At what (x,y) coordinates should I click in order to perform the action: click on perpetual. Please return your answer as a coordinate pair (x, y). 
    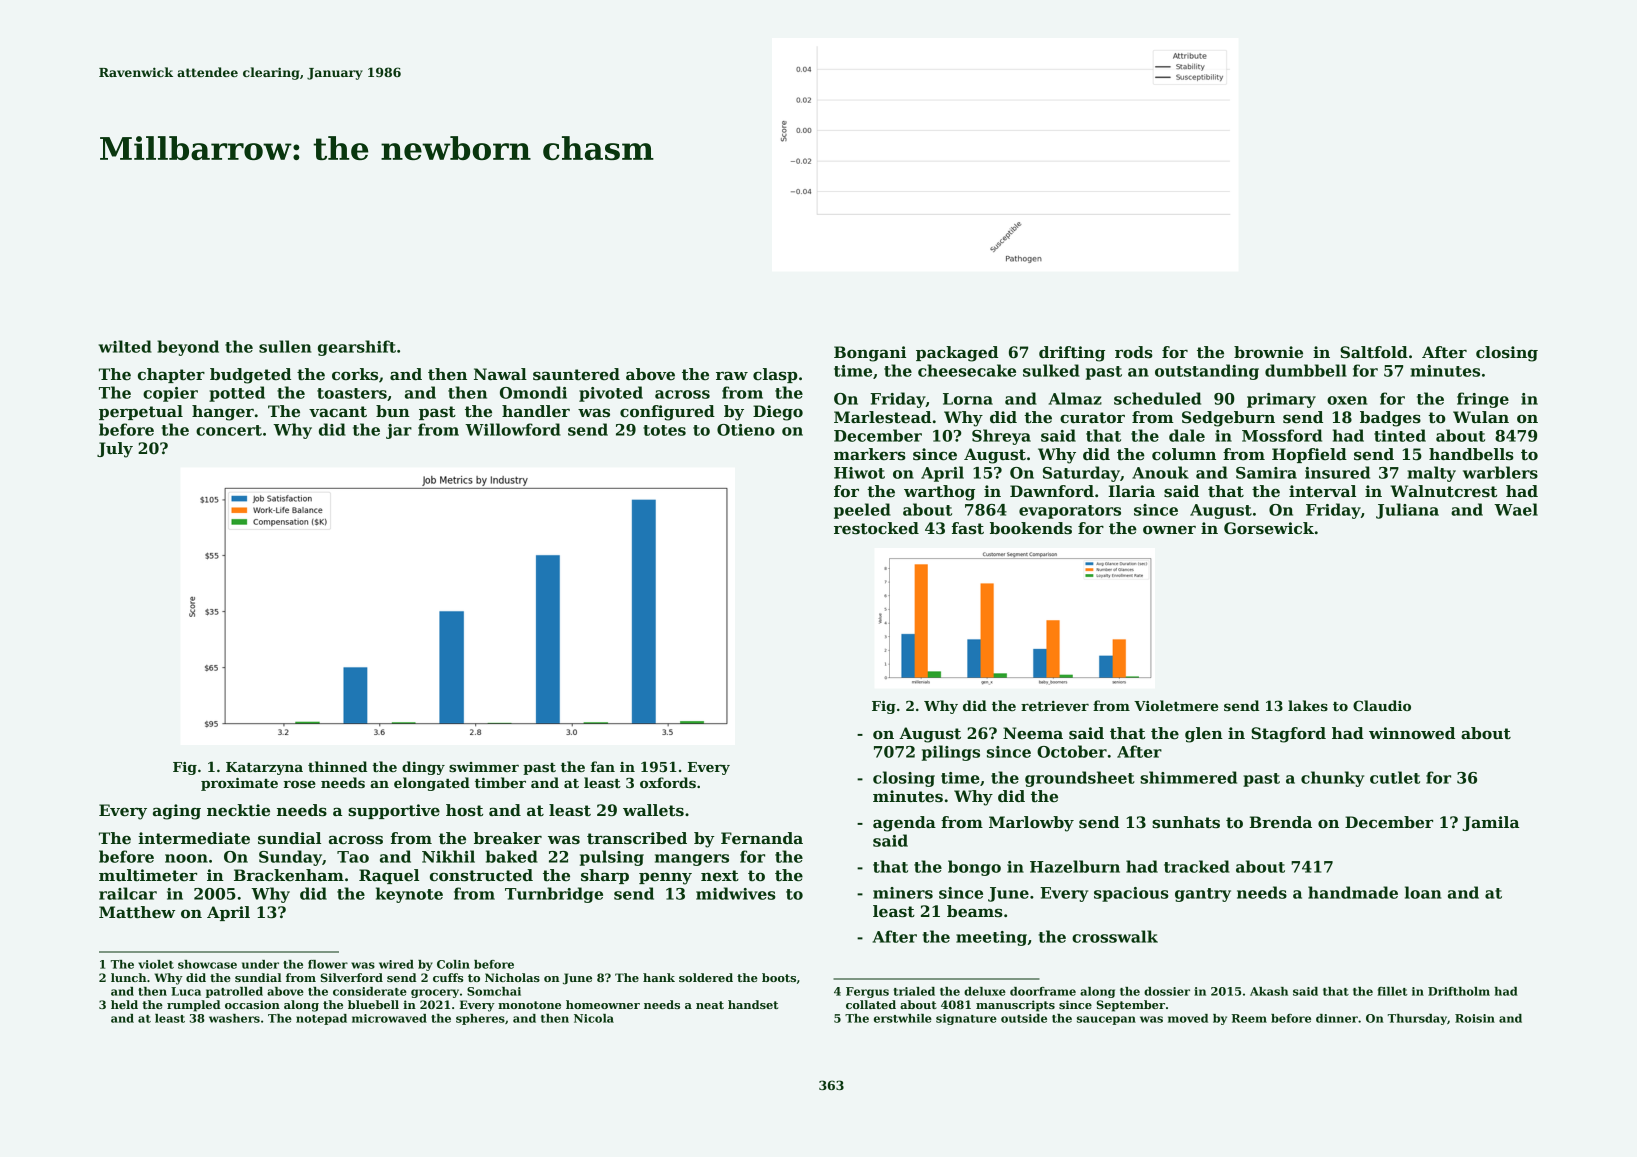
    Looking at the image, I should click on (141, 412).
